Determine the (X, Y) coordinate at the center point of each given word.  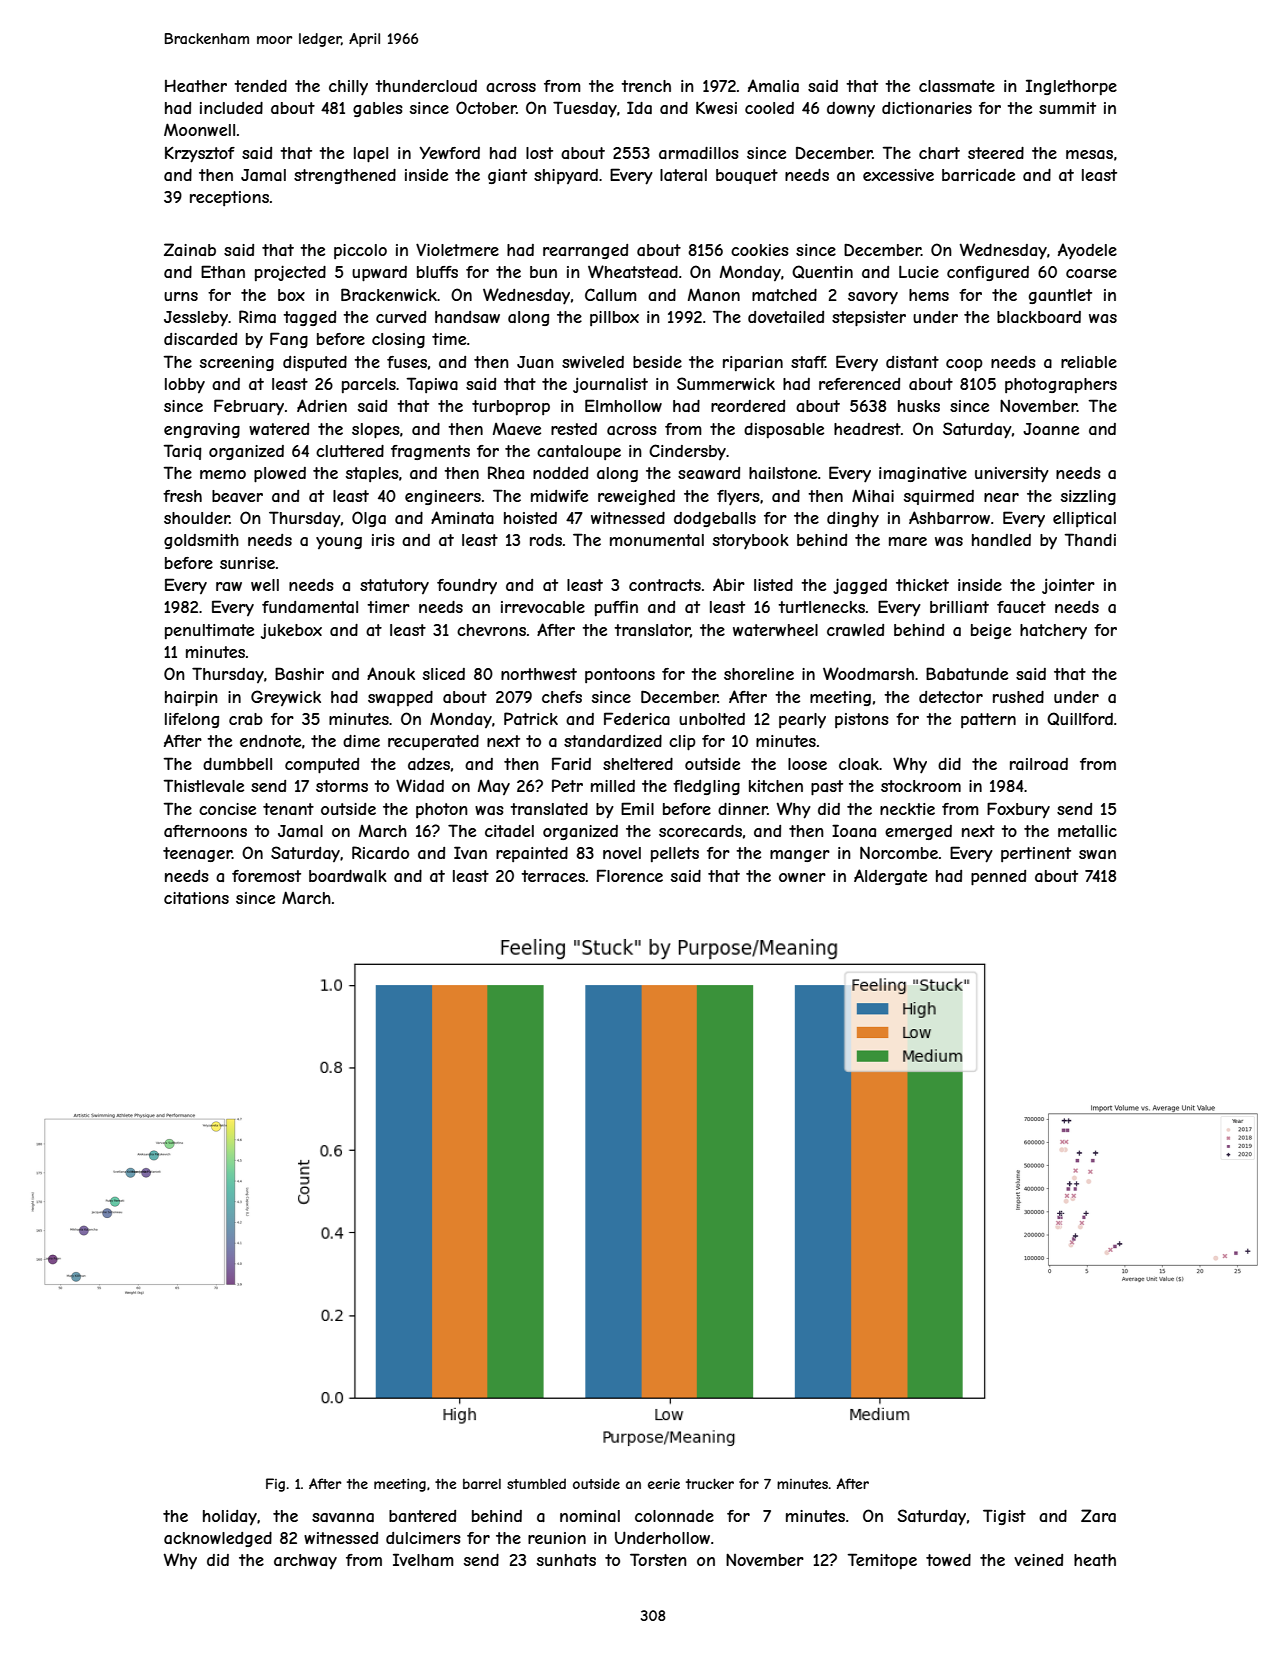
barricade (978, 175)
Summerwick (726, 383)
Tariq (182, 452)
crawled (855, 630)
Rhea (506, 472)
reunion (557, 1538)
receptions (229, 198)
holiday (230, 1517)
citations (196, 898)
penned (998, 878)
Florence (630, 875)
